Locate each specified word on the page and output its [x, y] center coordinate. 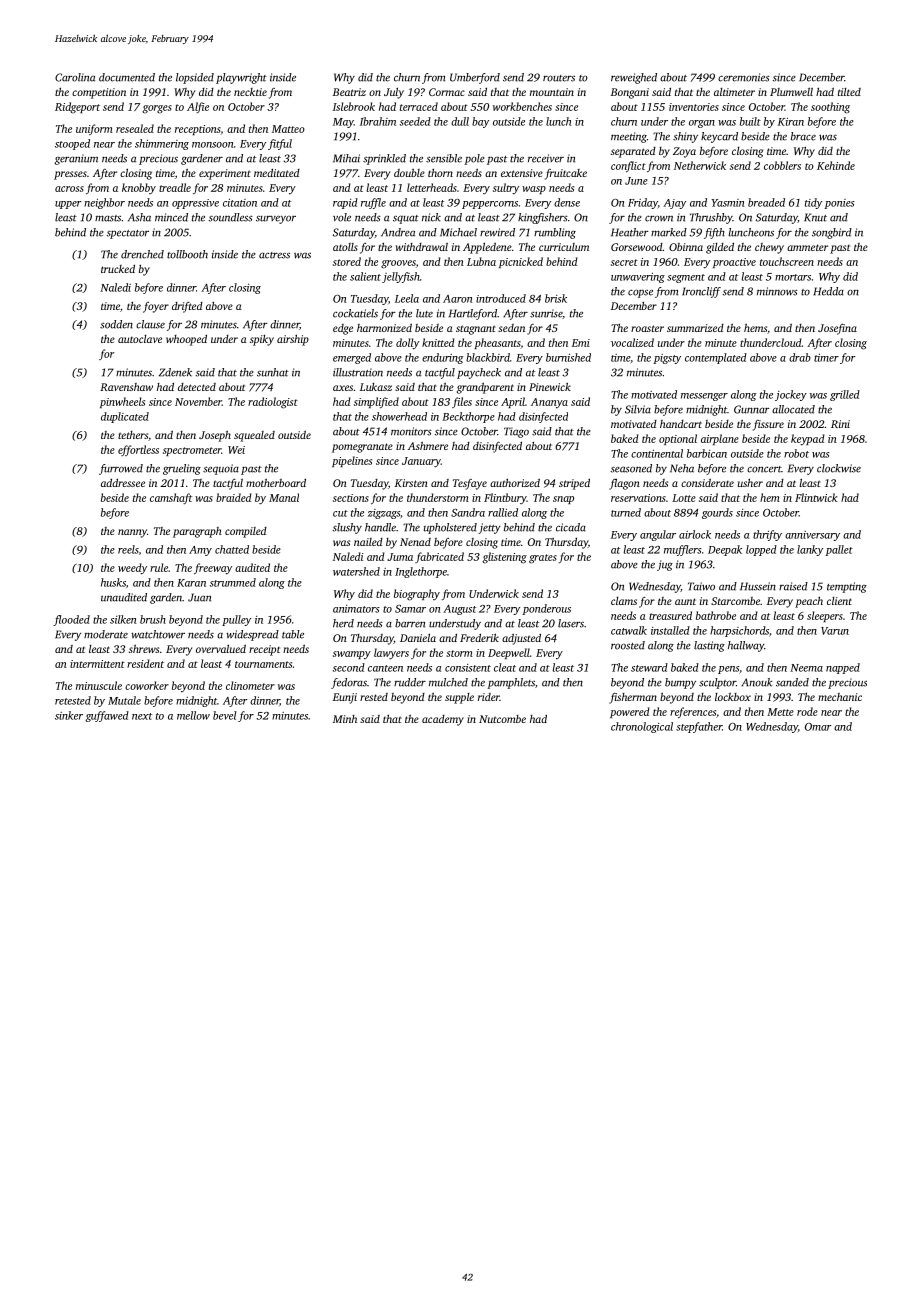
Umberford [475, 78]
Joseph [215, 436]
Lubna [481, 261]
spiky [262, 340]
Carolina [75, 77]
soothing [830, 108]
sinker [69, 715]
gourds [717, 513]
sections [351, 498]
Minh [345, 719]
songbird [832, 233]
